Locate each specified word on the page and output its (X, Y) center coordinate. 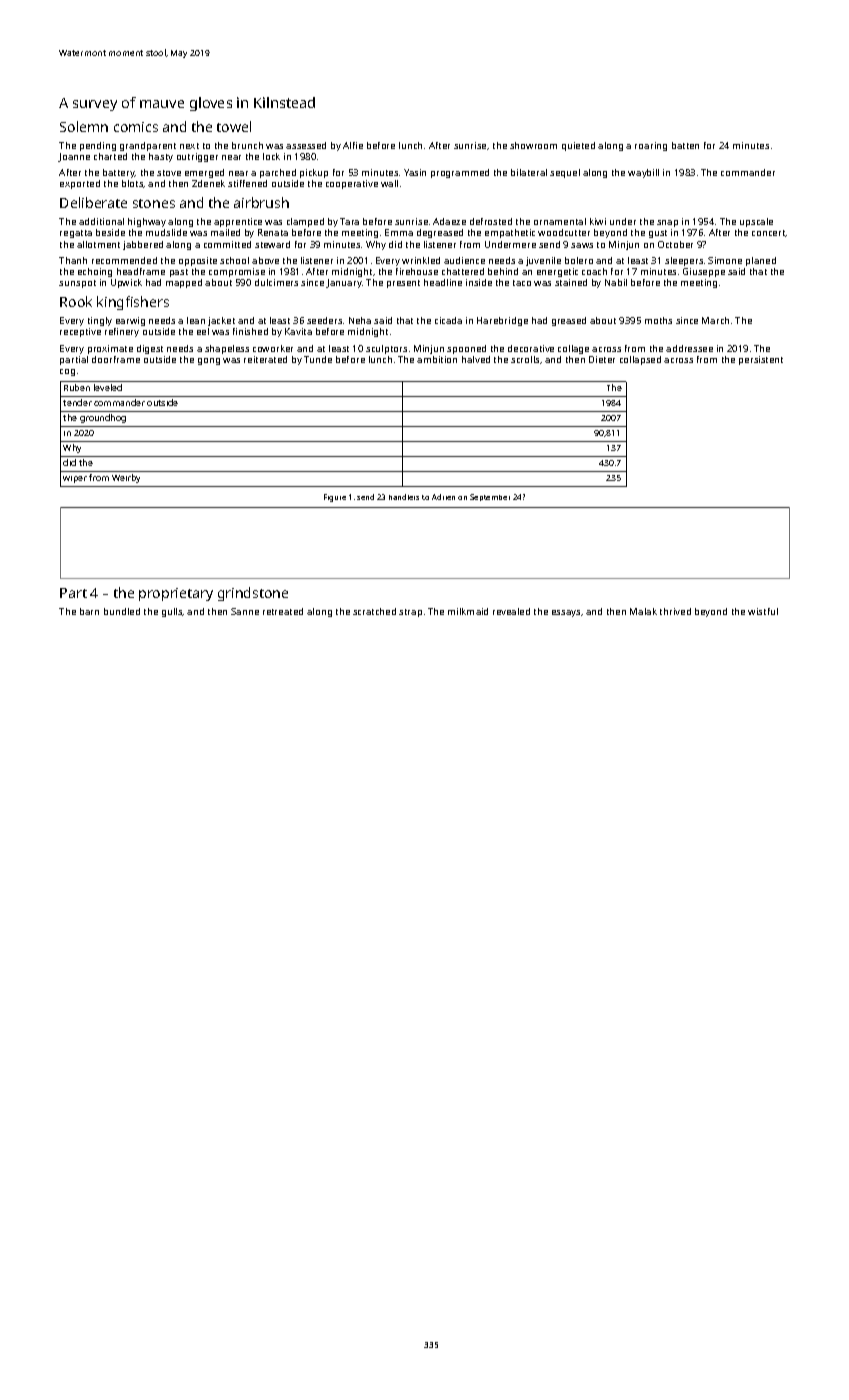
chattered (463, 271)
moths (658, 320)
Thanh (73, 260)
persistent (761, 360)
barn (89, 611)
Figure (335, 498)
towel (234, 126)
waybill (643, 173)
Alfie (353, 145)
